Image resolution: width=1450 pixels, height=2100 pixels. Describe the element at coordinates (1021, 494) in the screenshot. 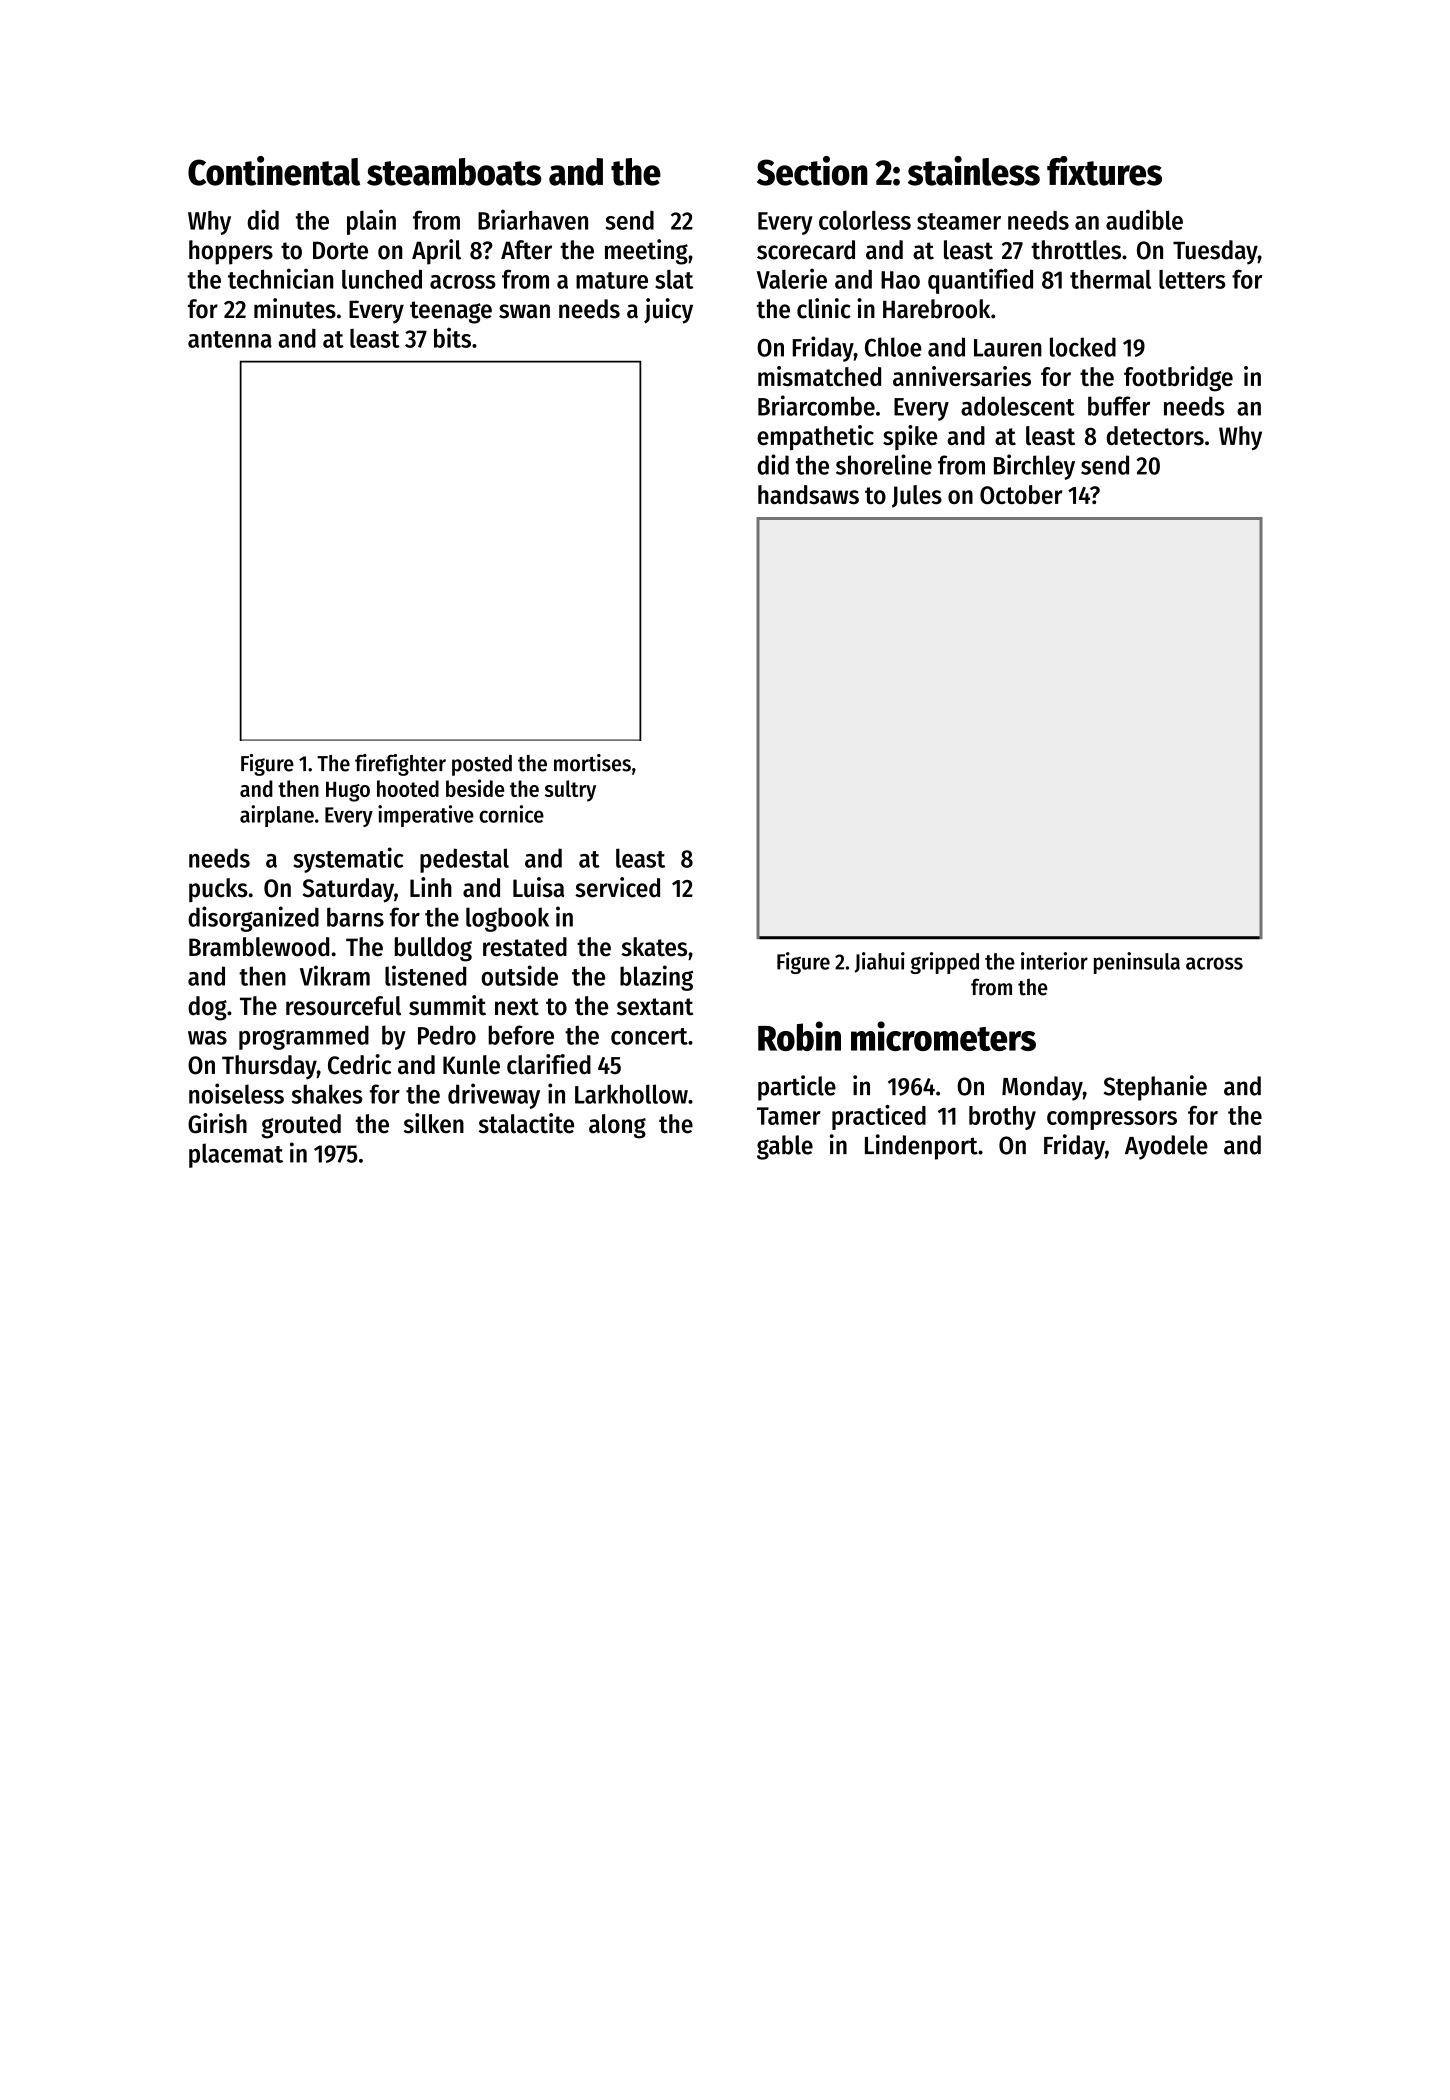

I see `October` at that location.
